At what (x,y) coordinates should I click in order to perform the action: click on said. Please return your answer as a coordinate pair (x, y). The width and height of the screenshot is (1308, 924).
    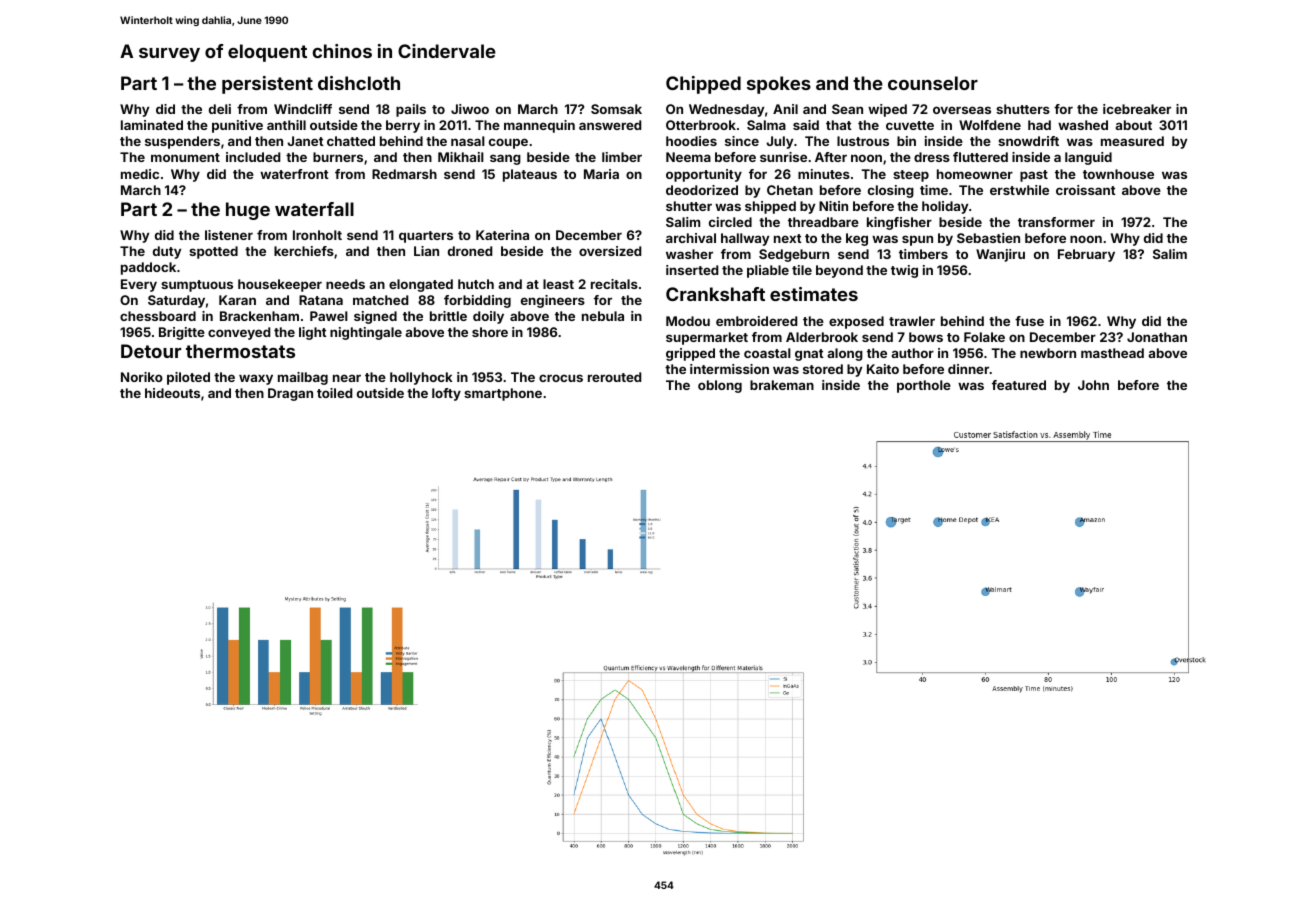
    Looking at the image, I should click on (806, 125).
